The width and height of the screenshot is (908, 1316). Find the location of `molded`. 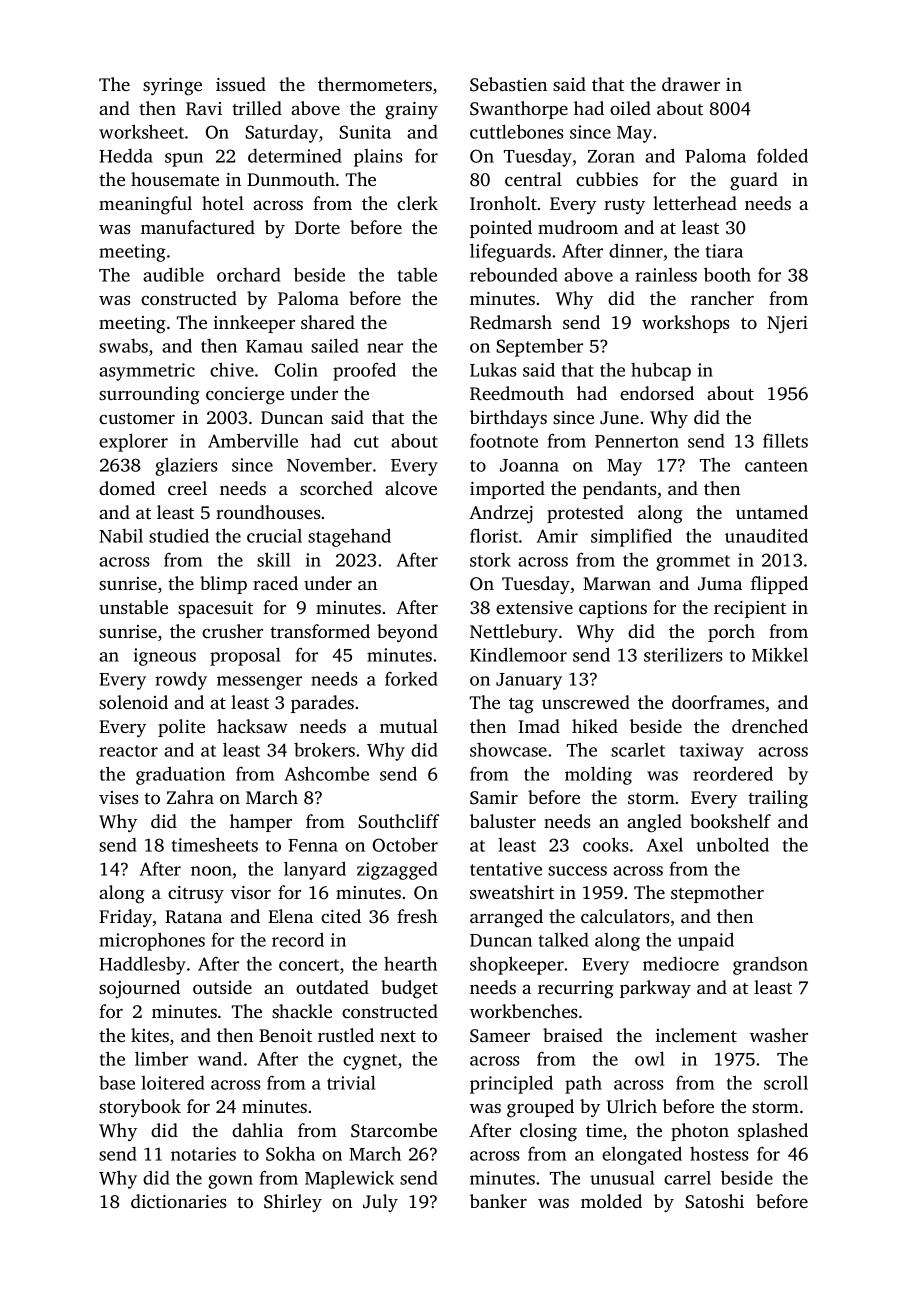

molded is located at coordinates (611, 1201).
